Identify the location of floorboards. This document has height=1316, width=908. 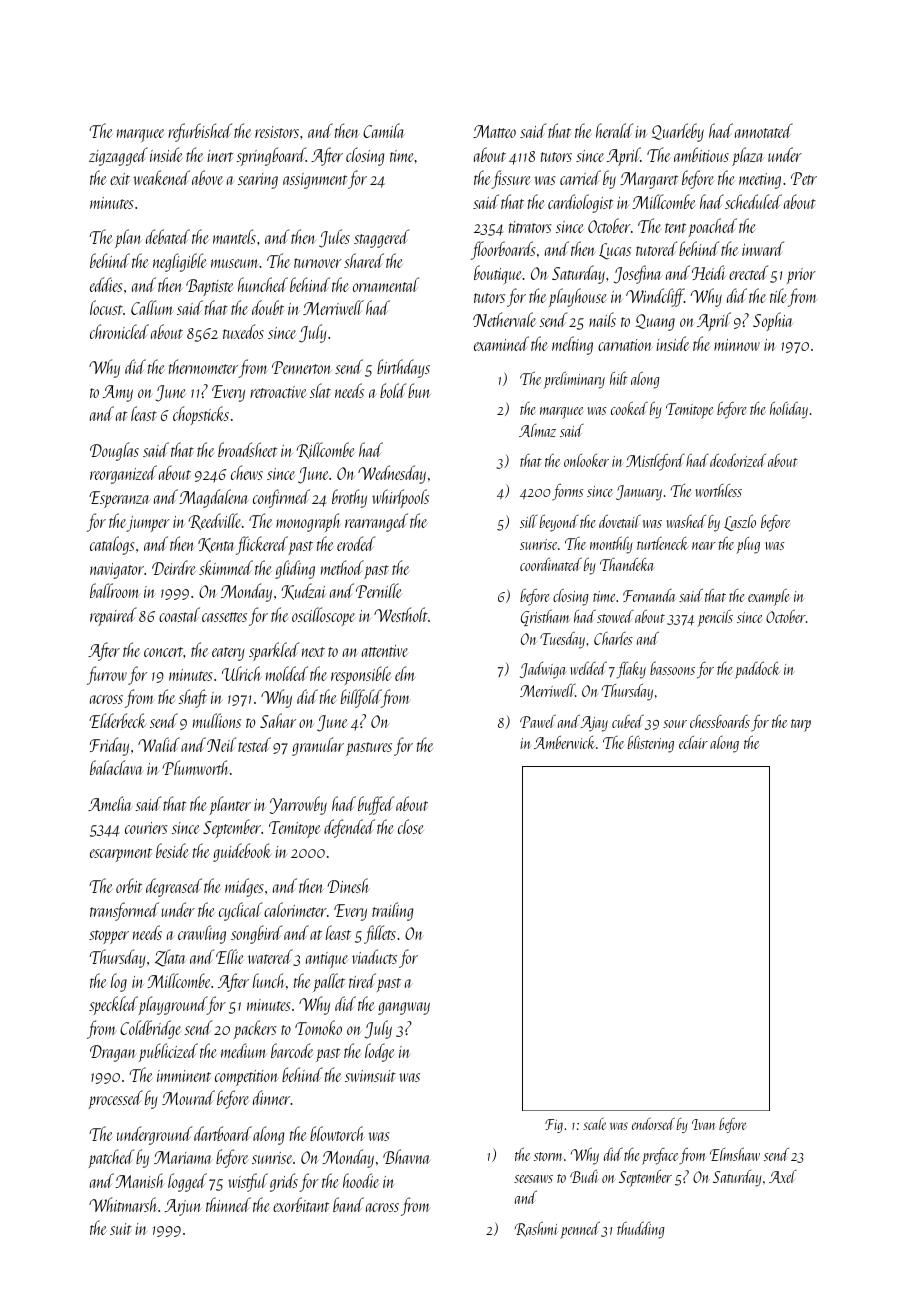
(503, 250).
